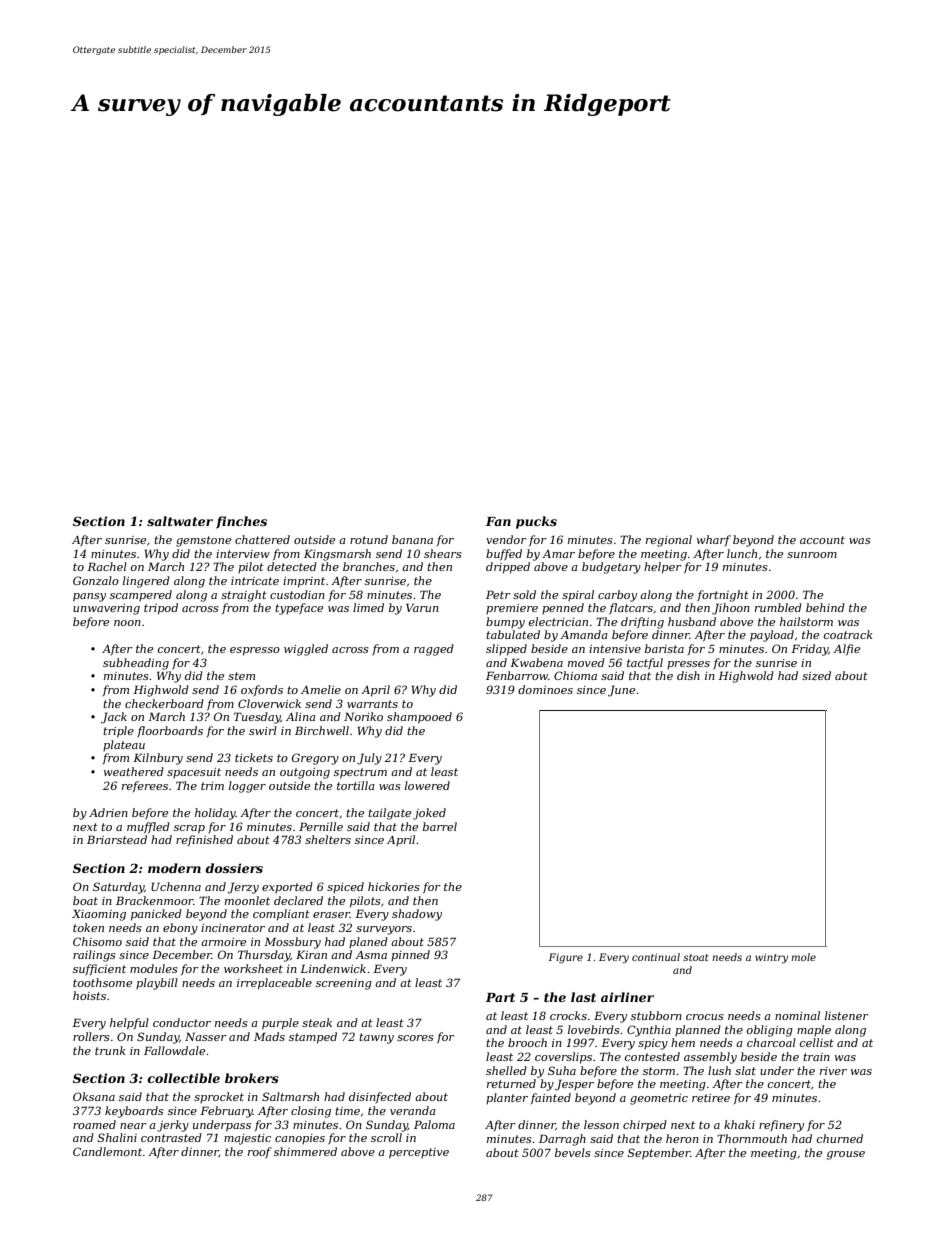 The image size is (952, 1233). Describe the element at coordinates (659, 1154) in the image. I see `September` at that location.
